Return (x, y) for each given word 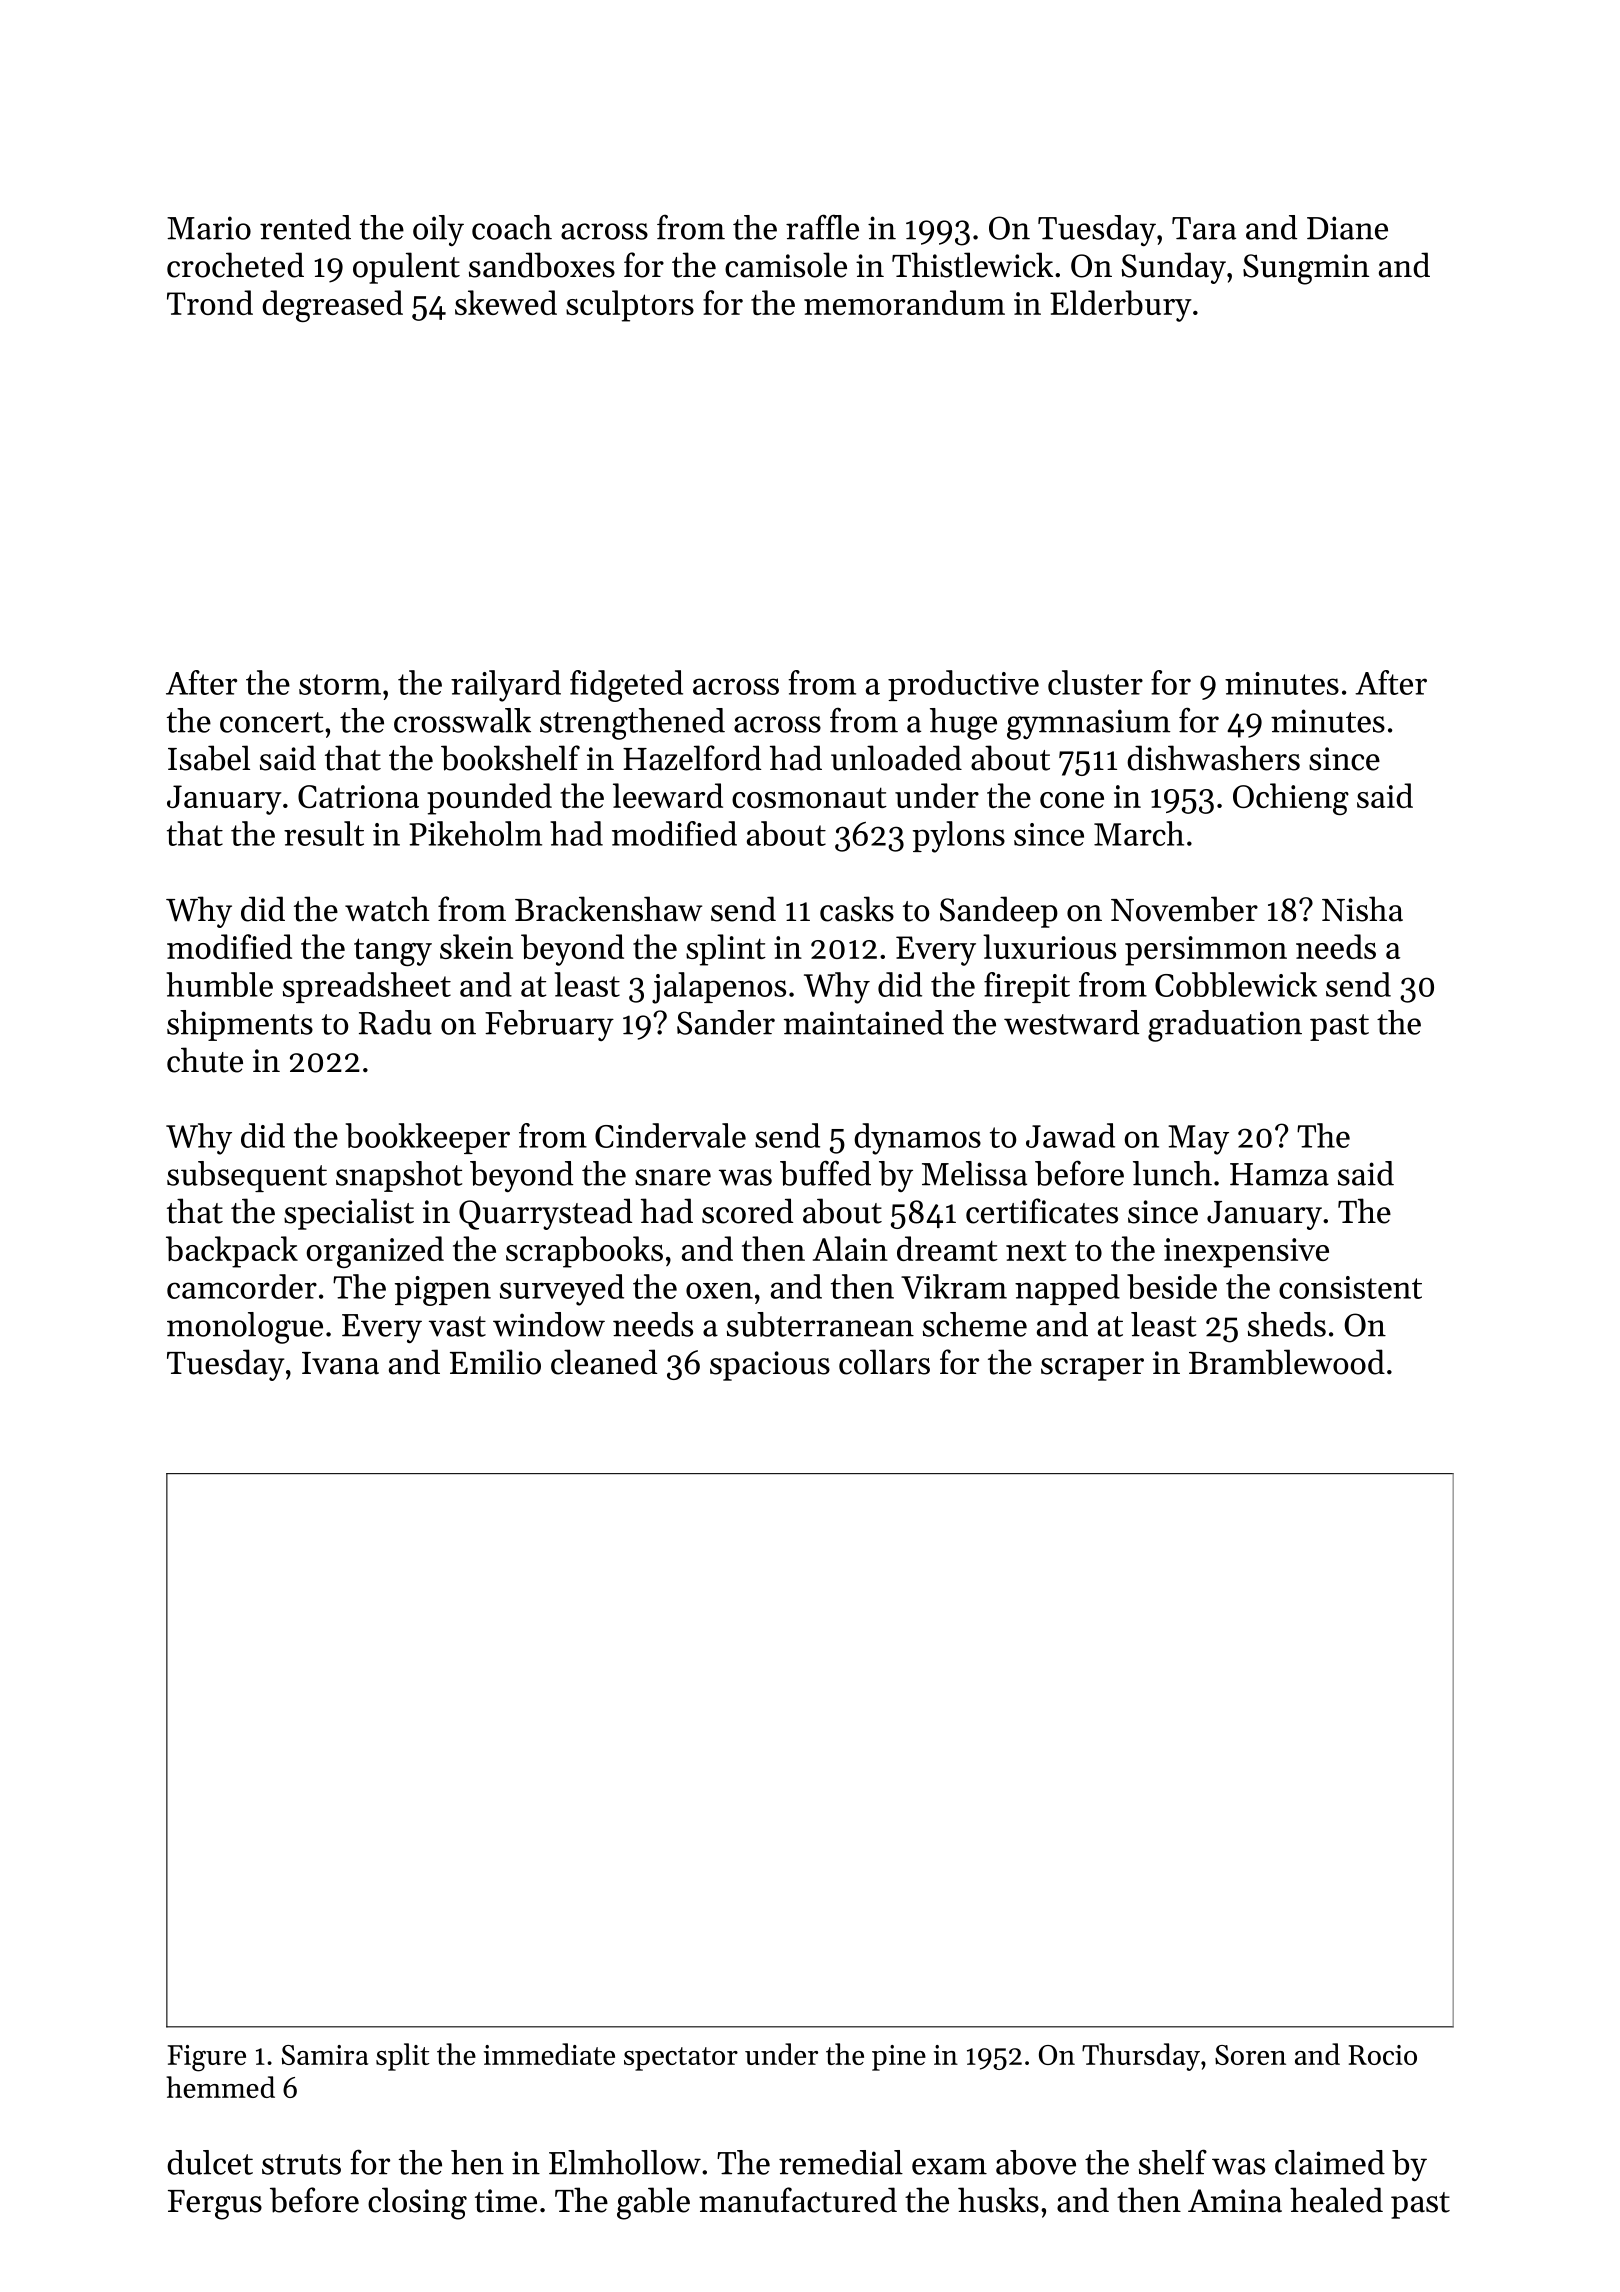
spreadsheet (367, 987)
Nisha (1362, 909)
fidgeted (626, 686)
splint (726, 950)
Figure (207, 2058)
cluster (1095, 682)
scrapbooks (584, 1252)
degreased (332, 306)
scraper (1092, 1369)
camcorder (242, 1286)
